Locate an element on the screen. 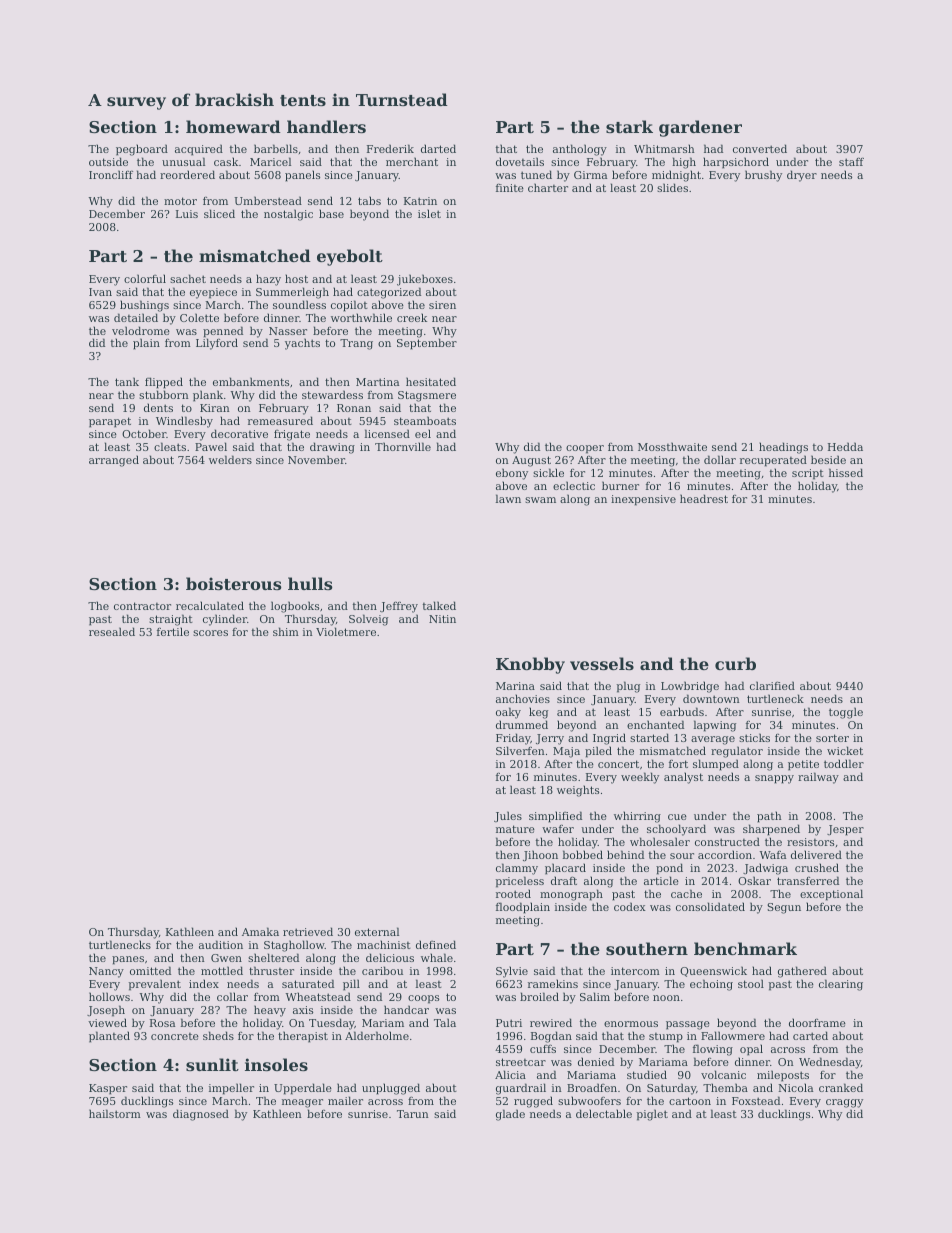 Image resolution: width=952 pixels, height=1233 pixels. earbuds is located at coordinates (682, 711).
